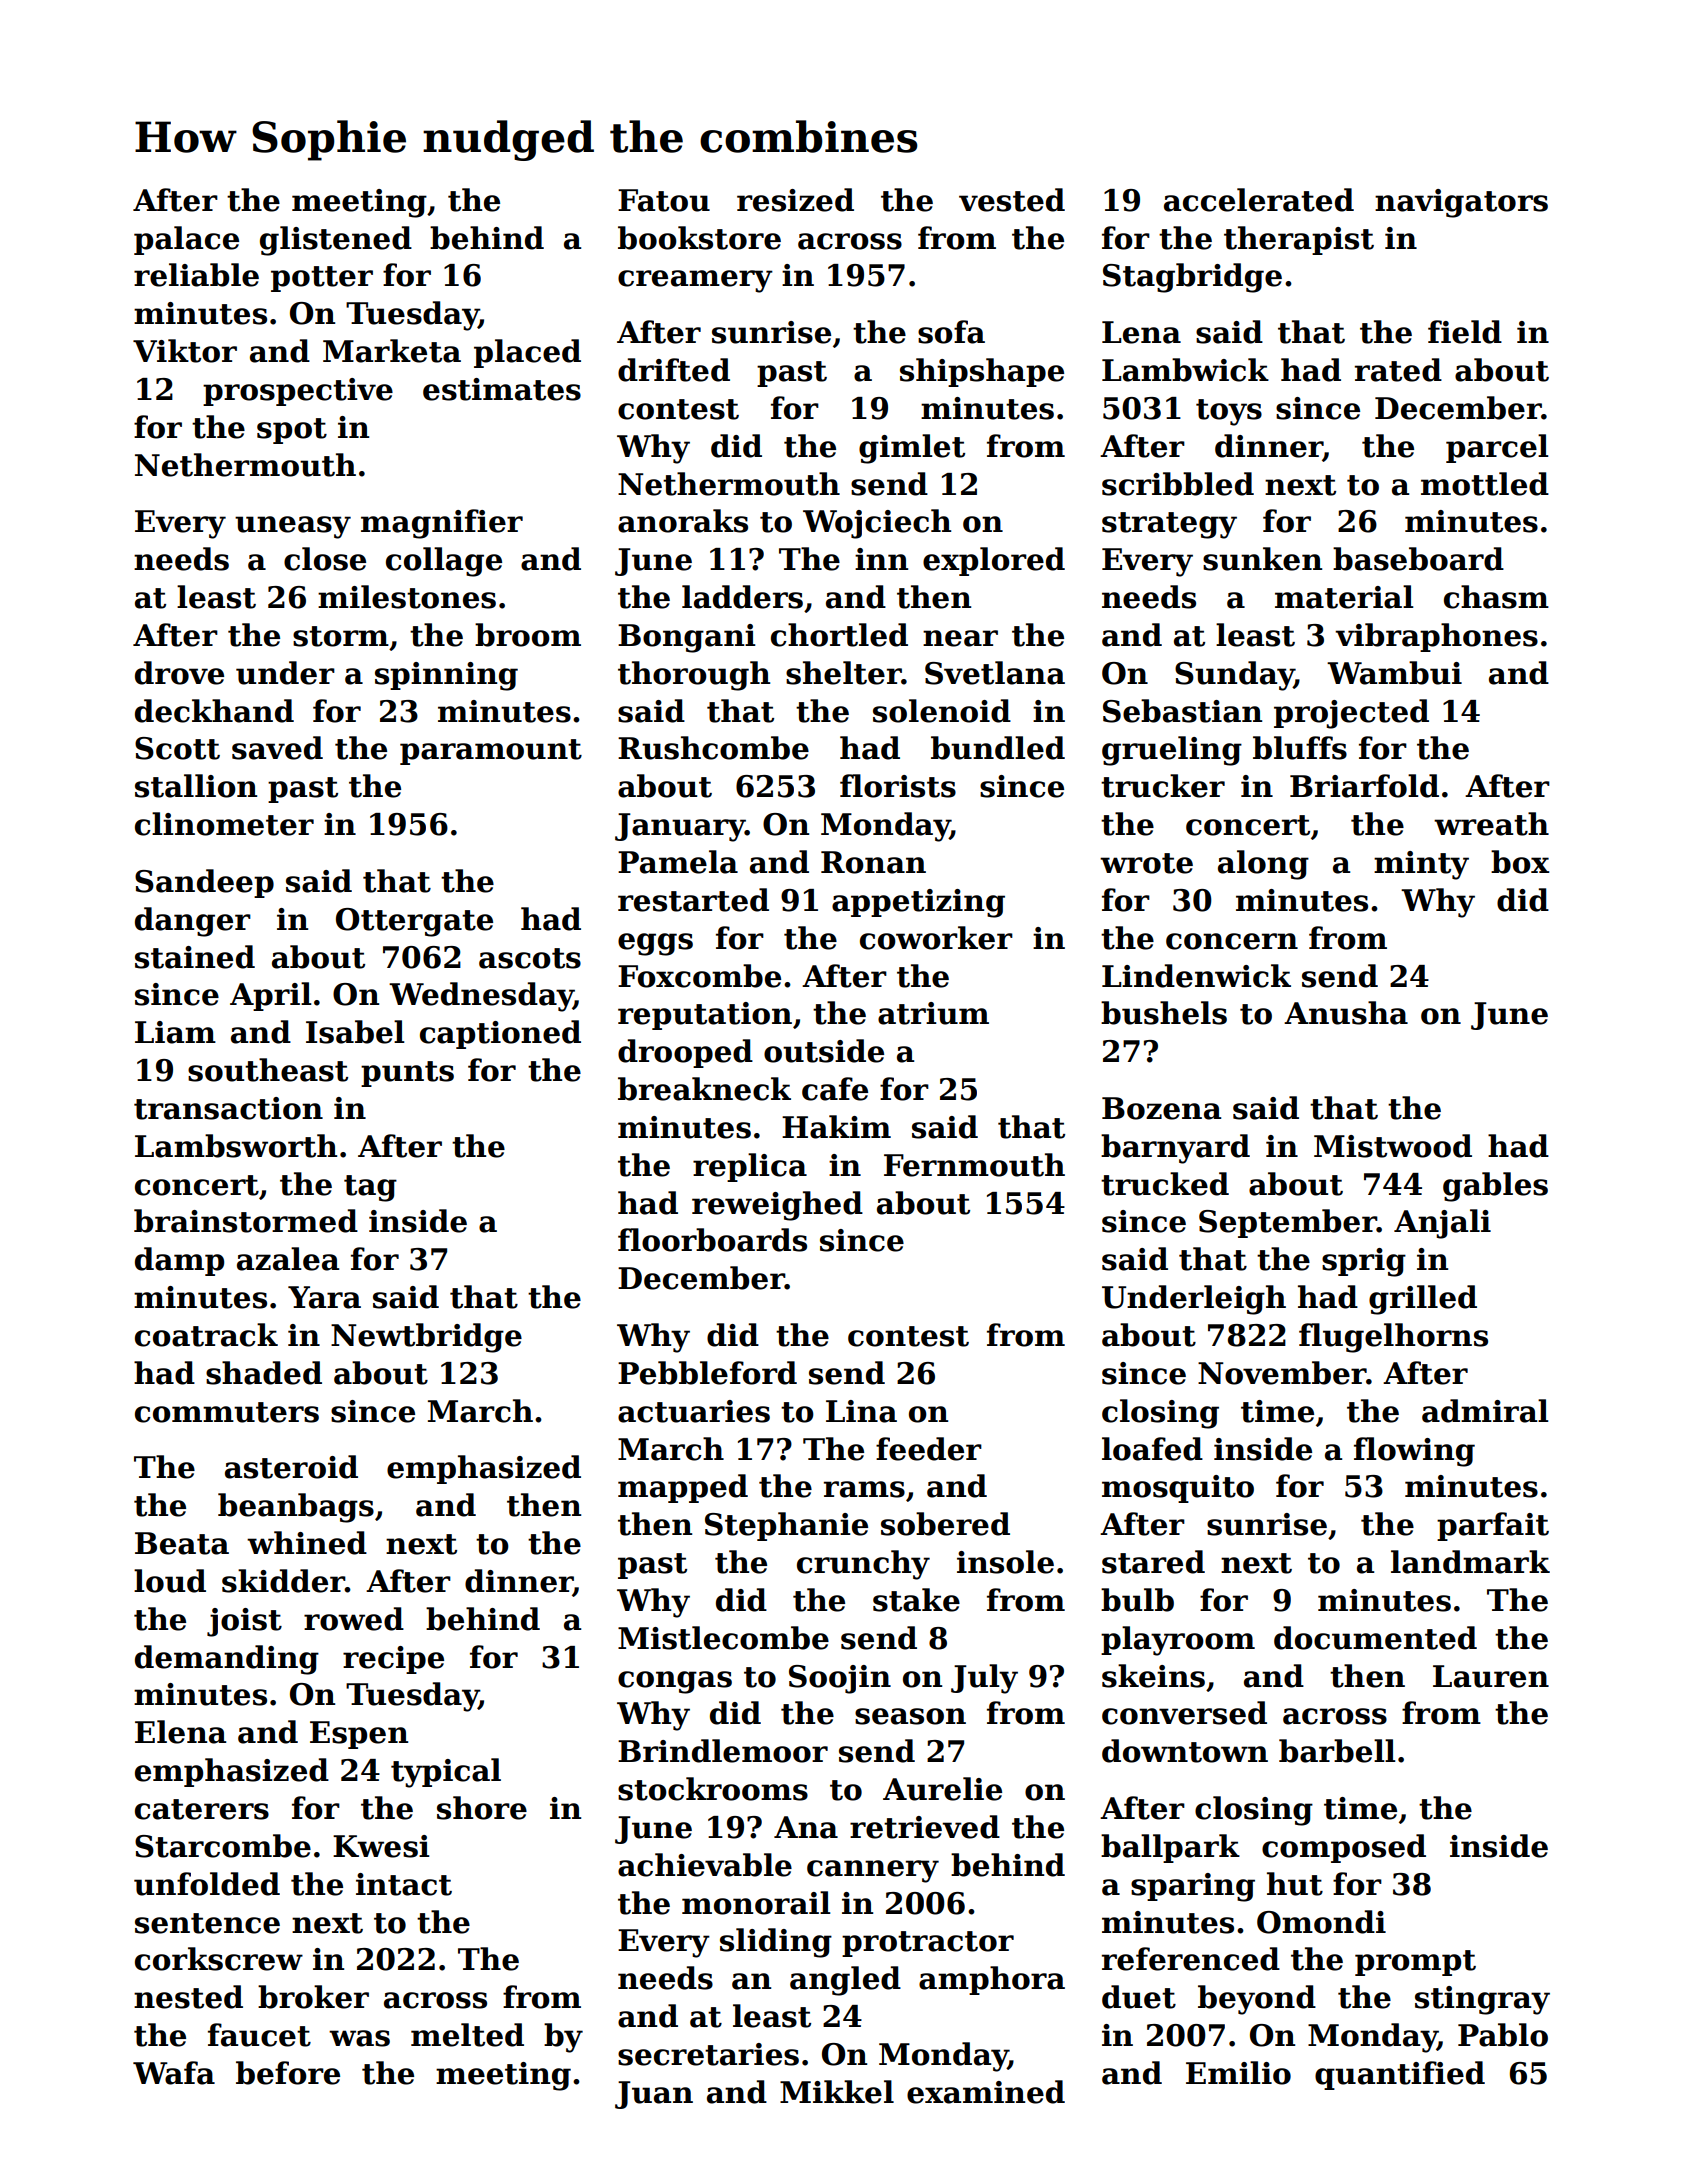 The height and width of the document is (2178, 1683). Describe the element at coordinates (228, 1108) in the document. I see `transaction` at that location.
